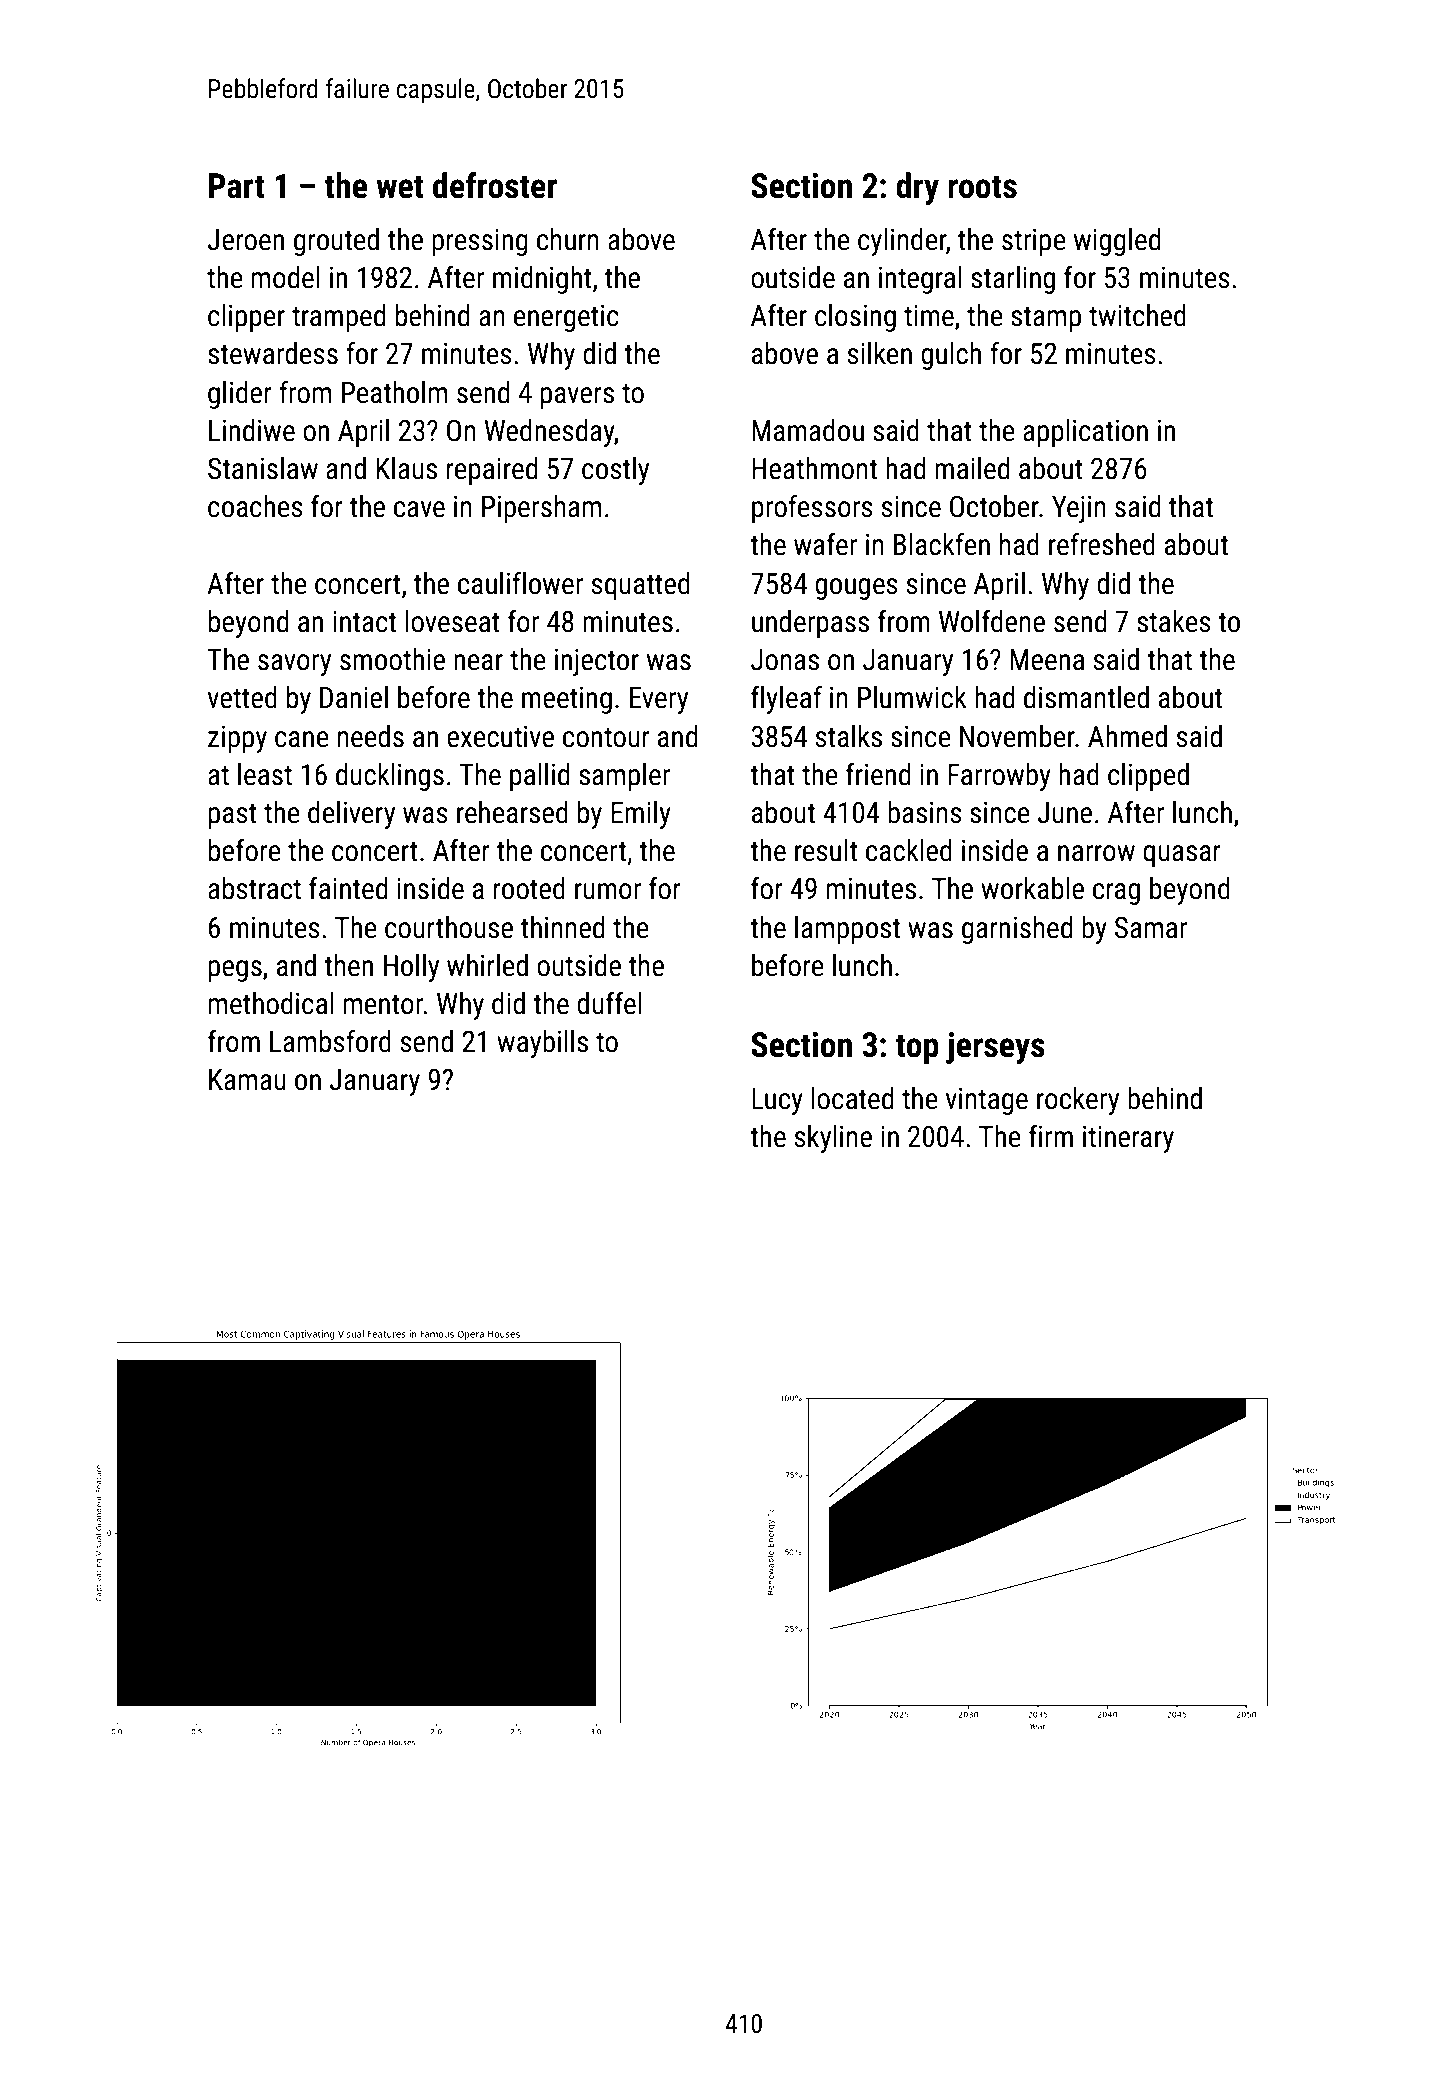 This image has height=2100, width=1450. Describe the element at coordinates (364, 622) in the image. I see `intact` at that location.
